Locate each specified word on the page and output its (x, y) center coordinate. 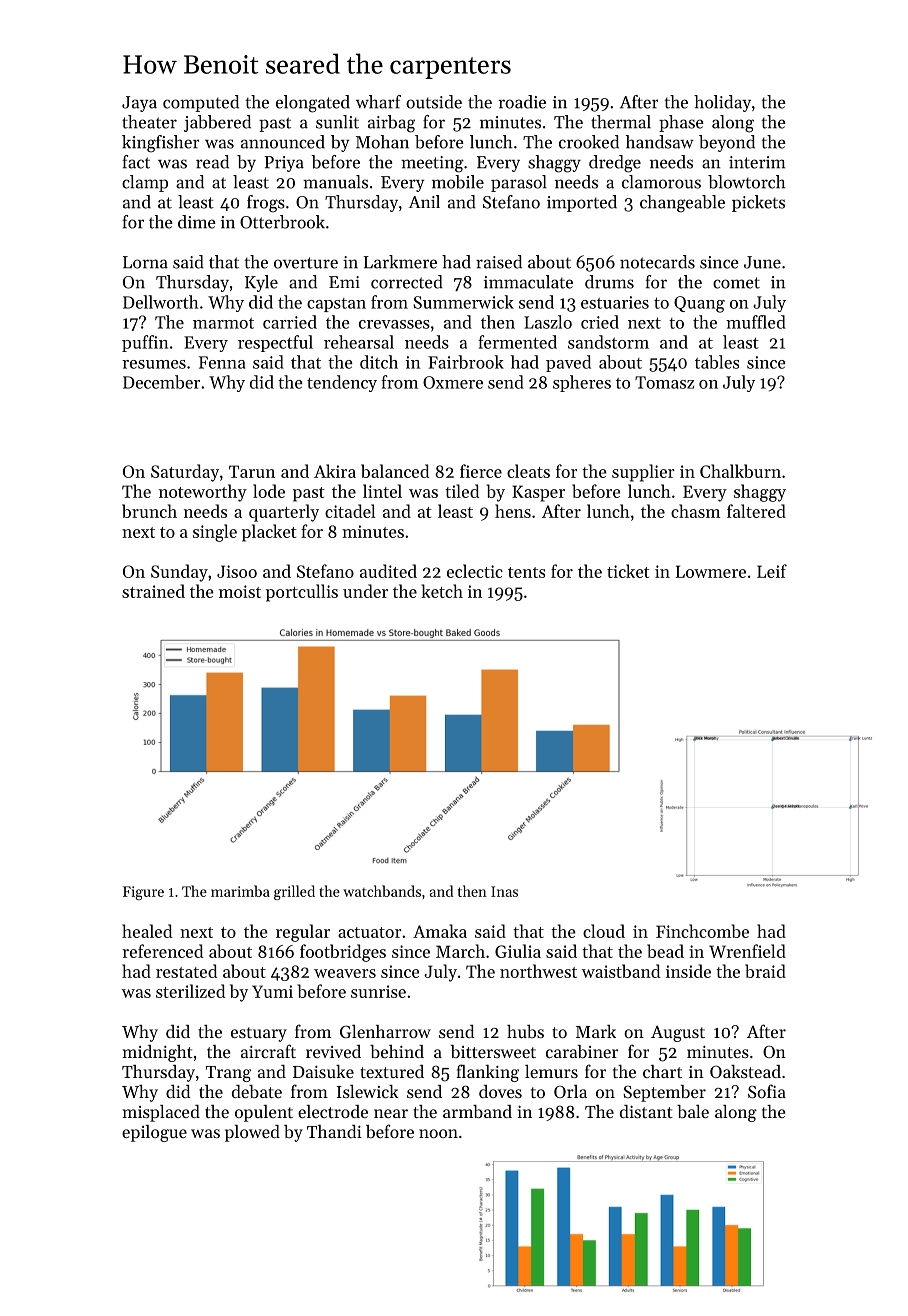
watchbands (382, 891)
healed (147, 931)
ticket (628, 571)
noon (438, 1133)
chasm (695, 511)
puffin (145, 343)
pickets (758, 203)
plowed (252, 1133)
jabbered (217, 123)
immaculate (528, 282)
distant (646, 1111)
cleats (528, 471)
